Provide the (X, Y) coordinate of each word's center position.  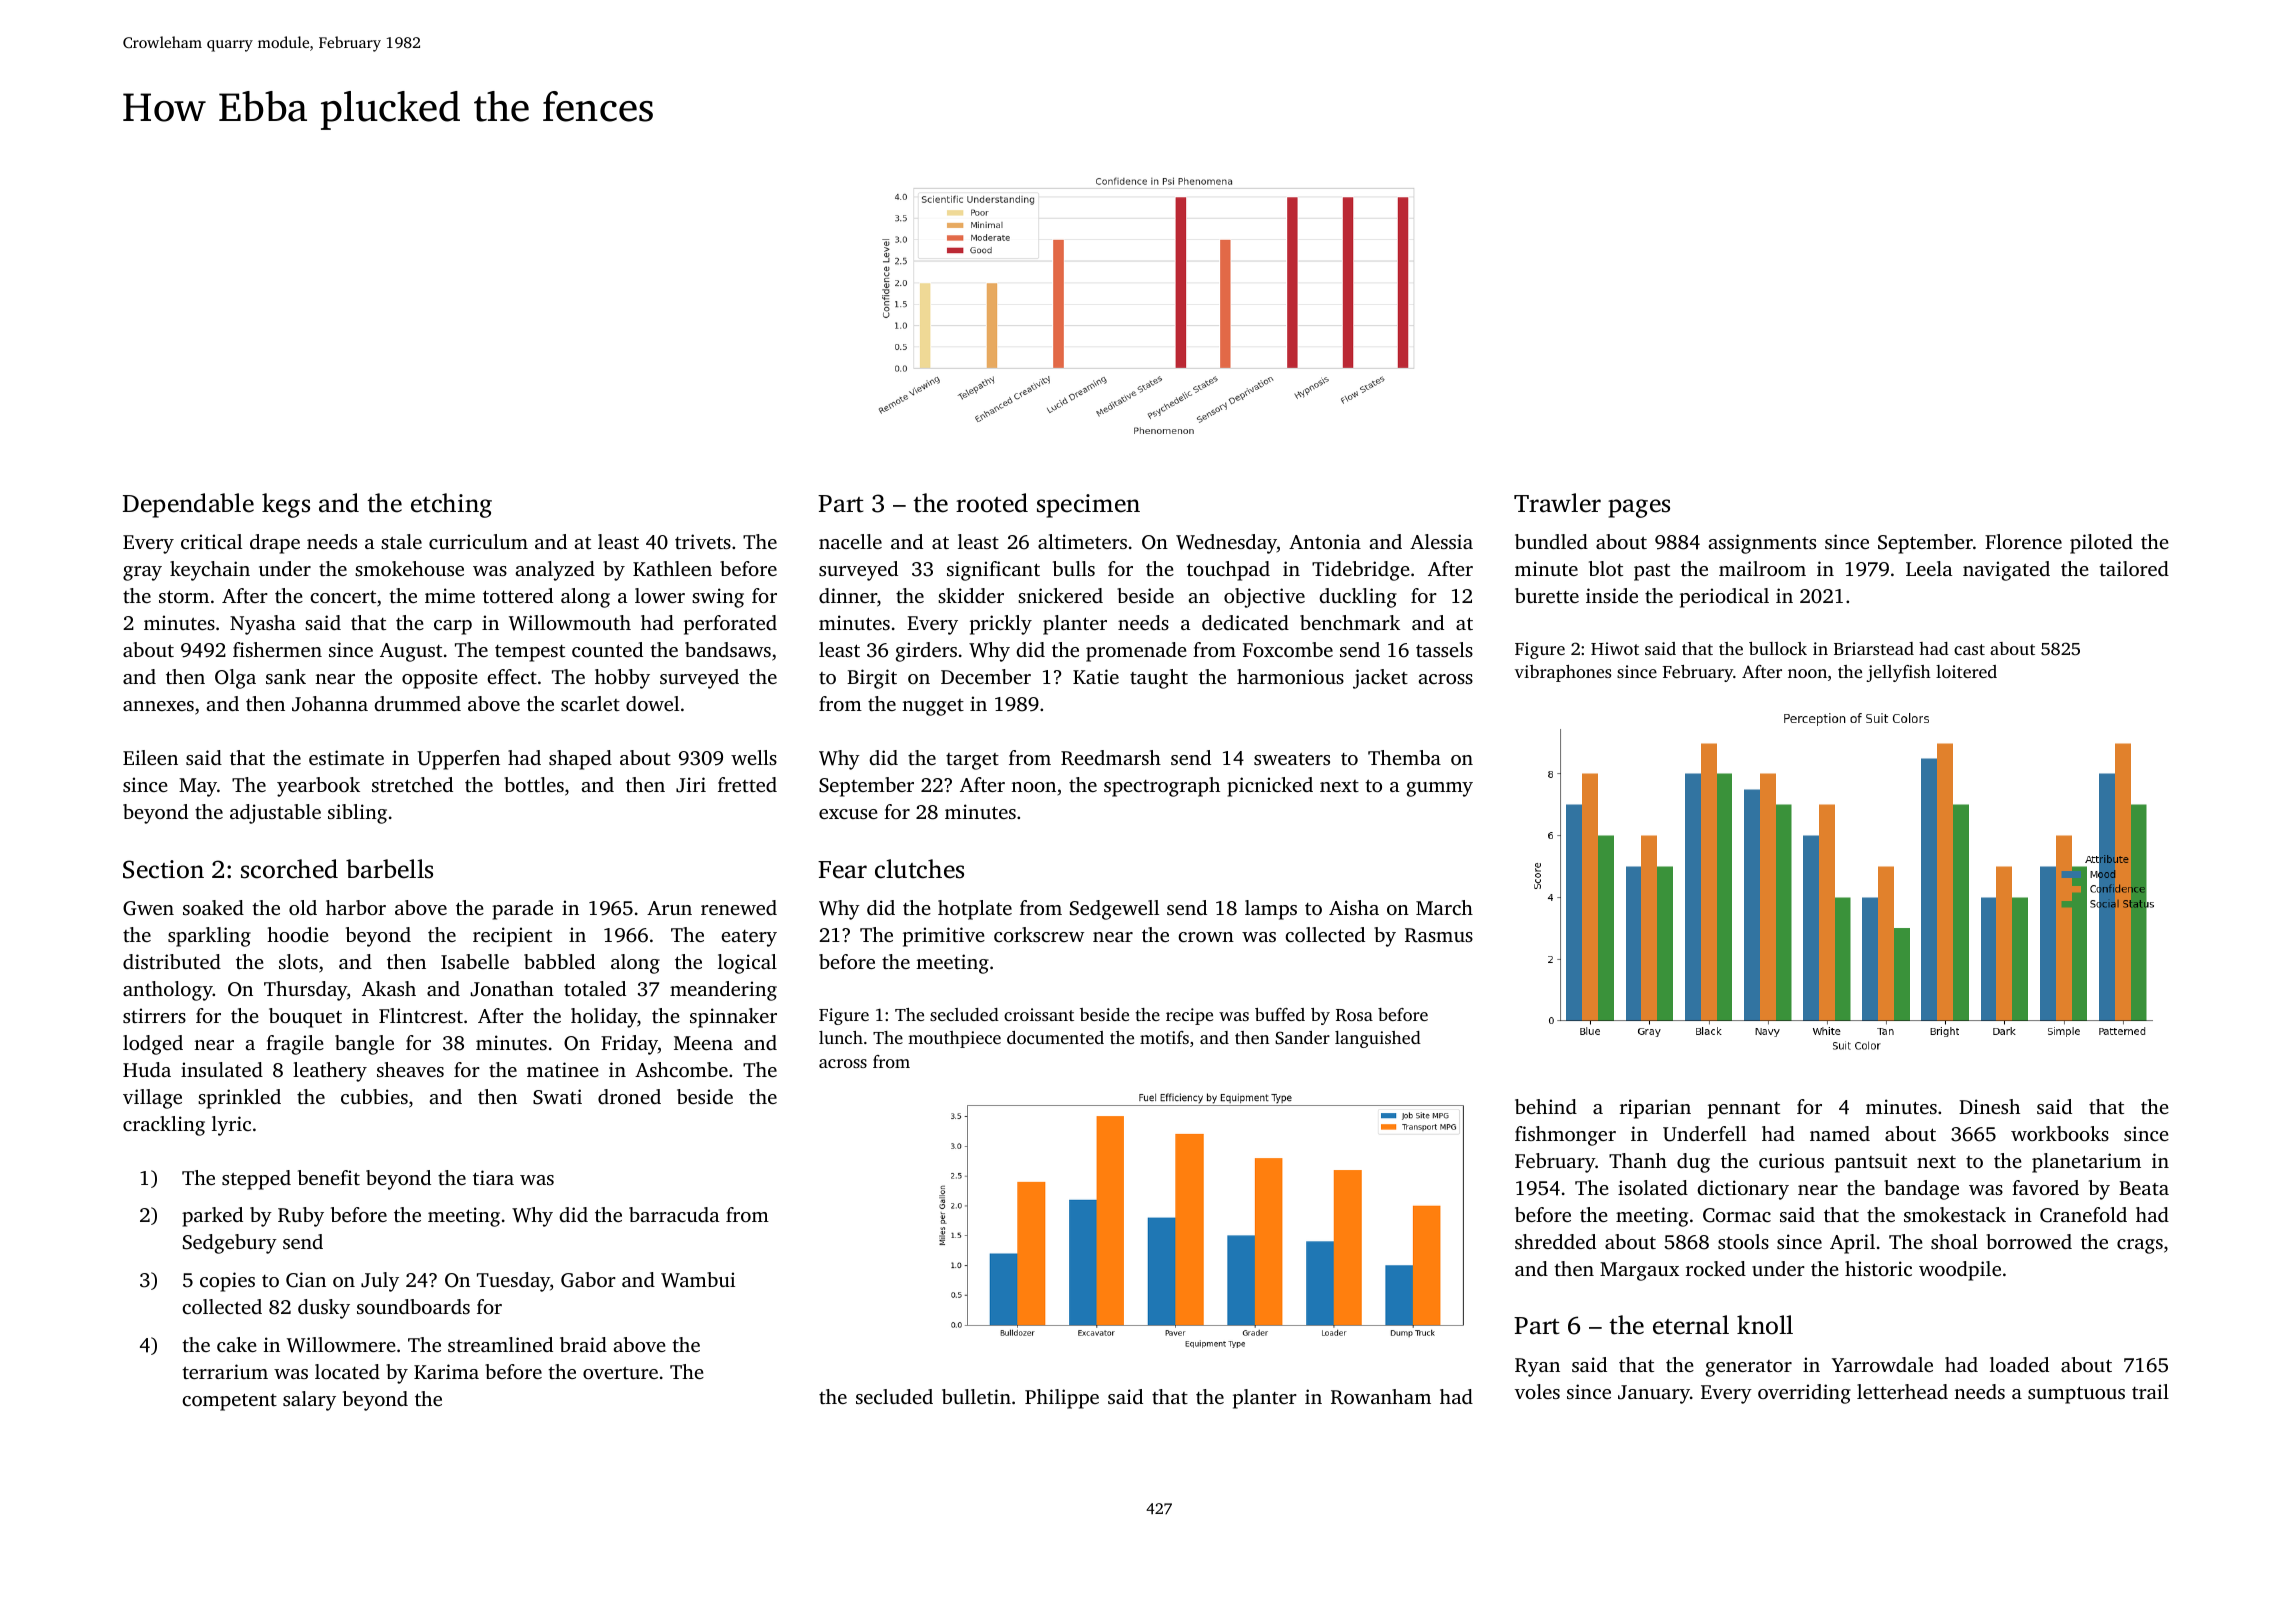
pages (1639, 508)
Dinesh (1989, 1106)
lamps (1271, 910)
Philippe (1062, 1399)
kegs (286, 505)
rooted (992, 503)
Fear (842, 870)
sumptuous (2076, 1395)
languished (1378, 1039)
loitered (1966, 671)
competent (229, 1402)
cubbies (374, 1096)
